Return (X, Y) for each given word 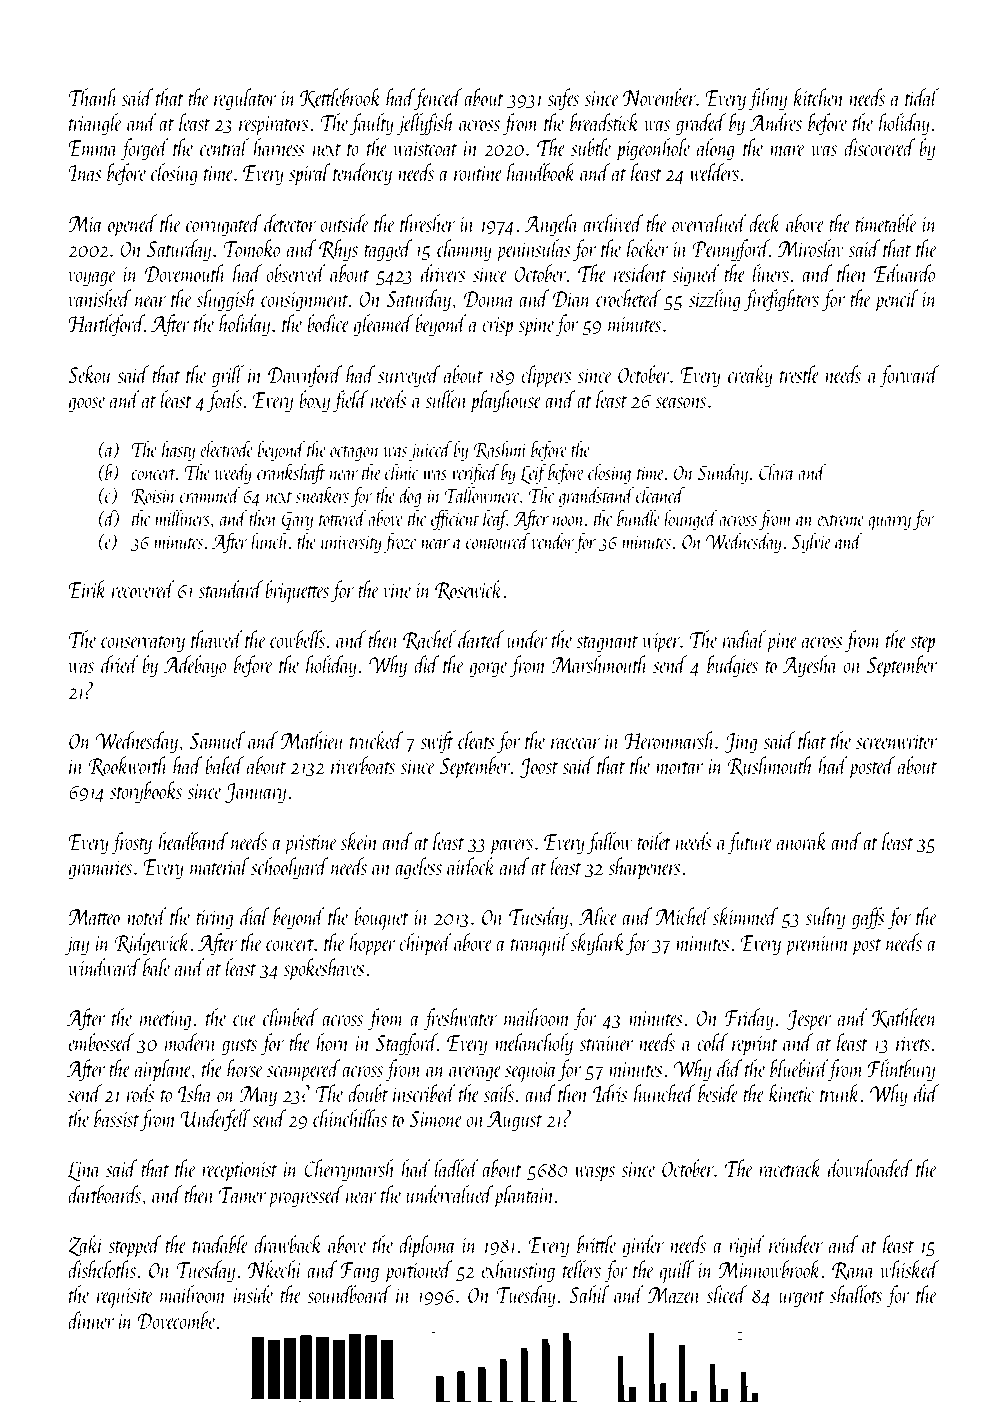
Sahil (589, 1294)
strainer (607, 1043)
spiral (310, 174)
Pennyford (730, 250)
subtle (591, 147)
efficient (455, 520)
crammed (210, 495)
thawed (217, 639)
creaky (750, 376)
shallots (856, 1294)
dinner (91, 1320)
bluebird (799, 1068)
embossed (101, 1042)
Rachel (429, 640)
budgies (732, 666)
